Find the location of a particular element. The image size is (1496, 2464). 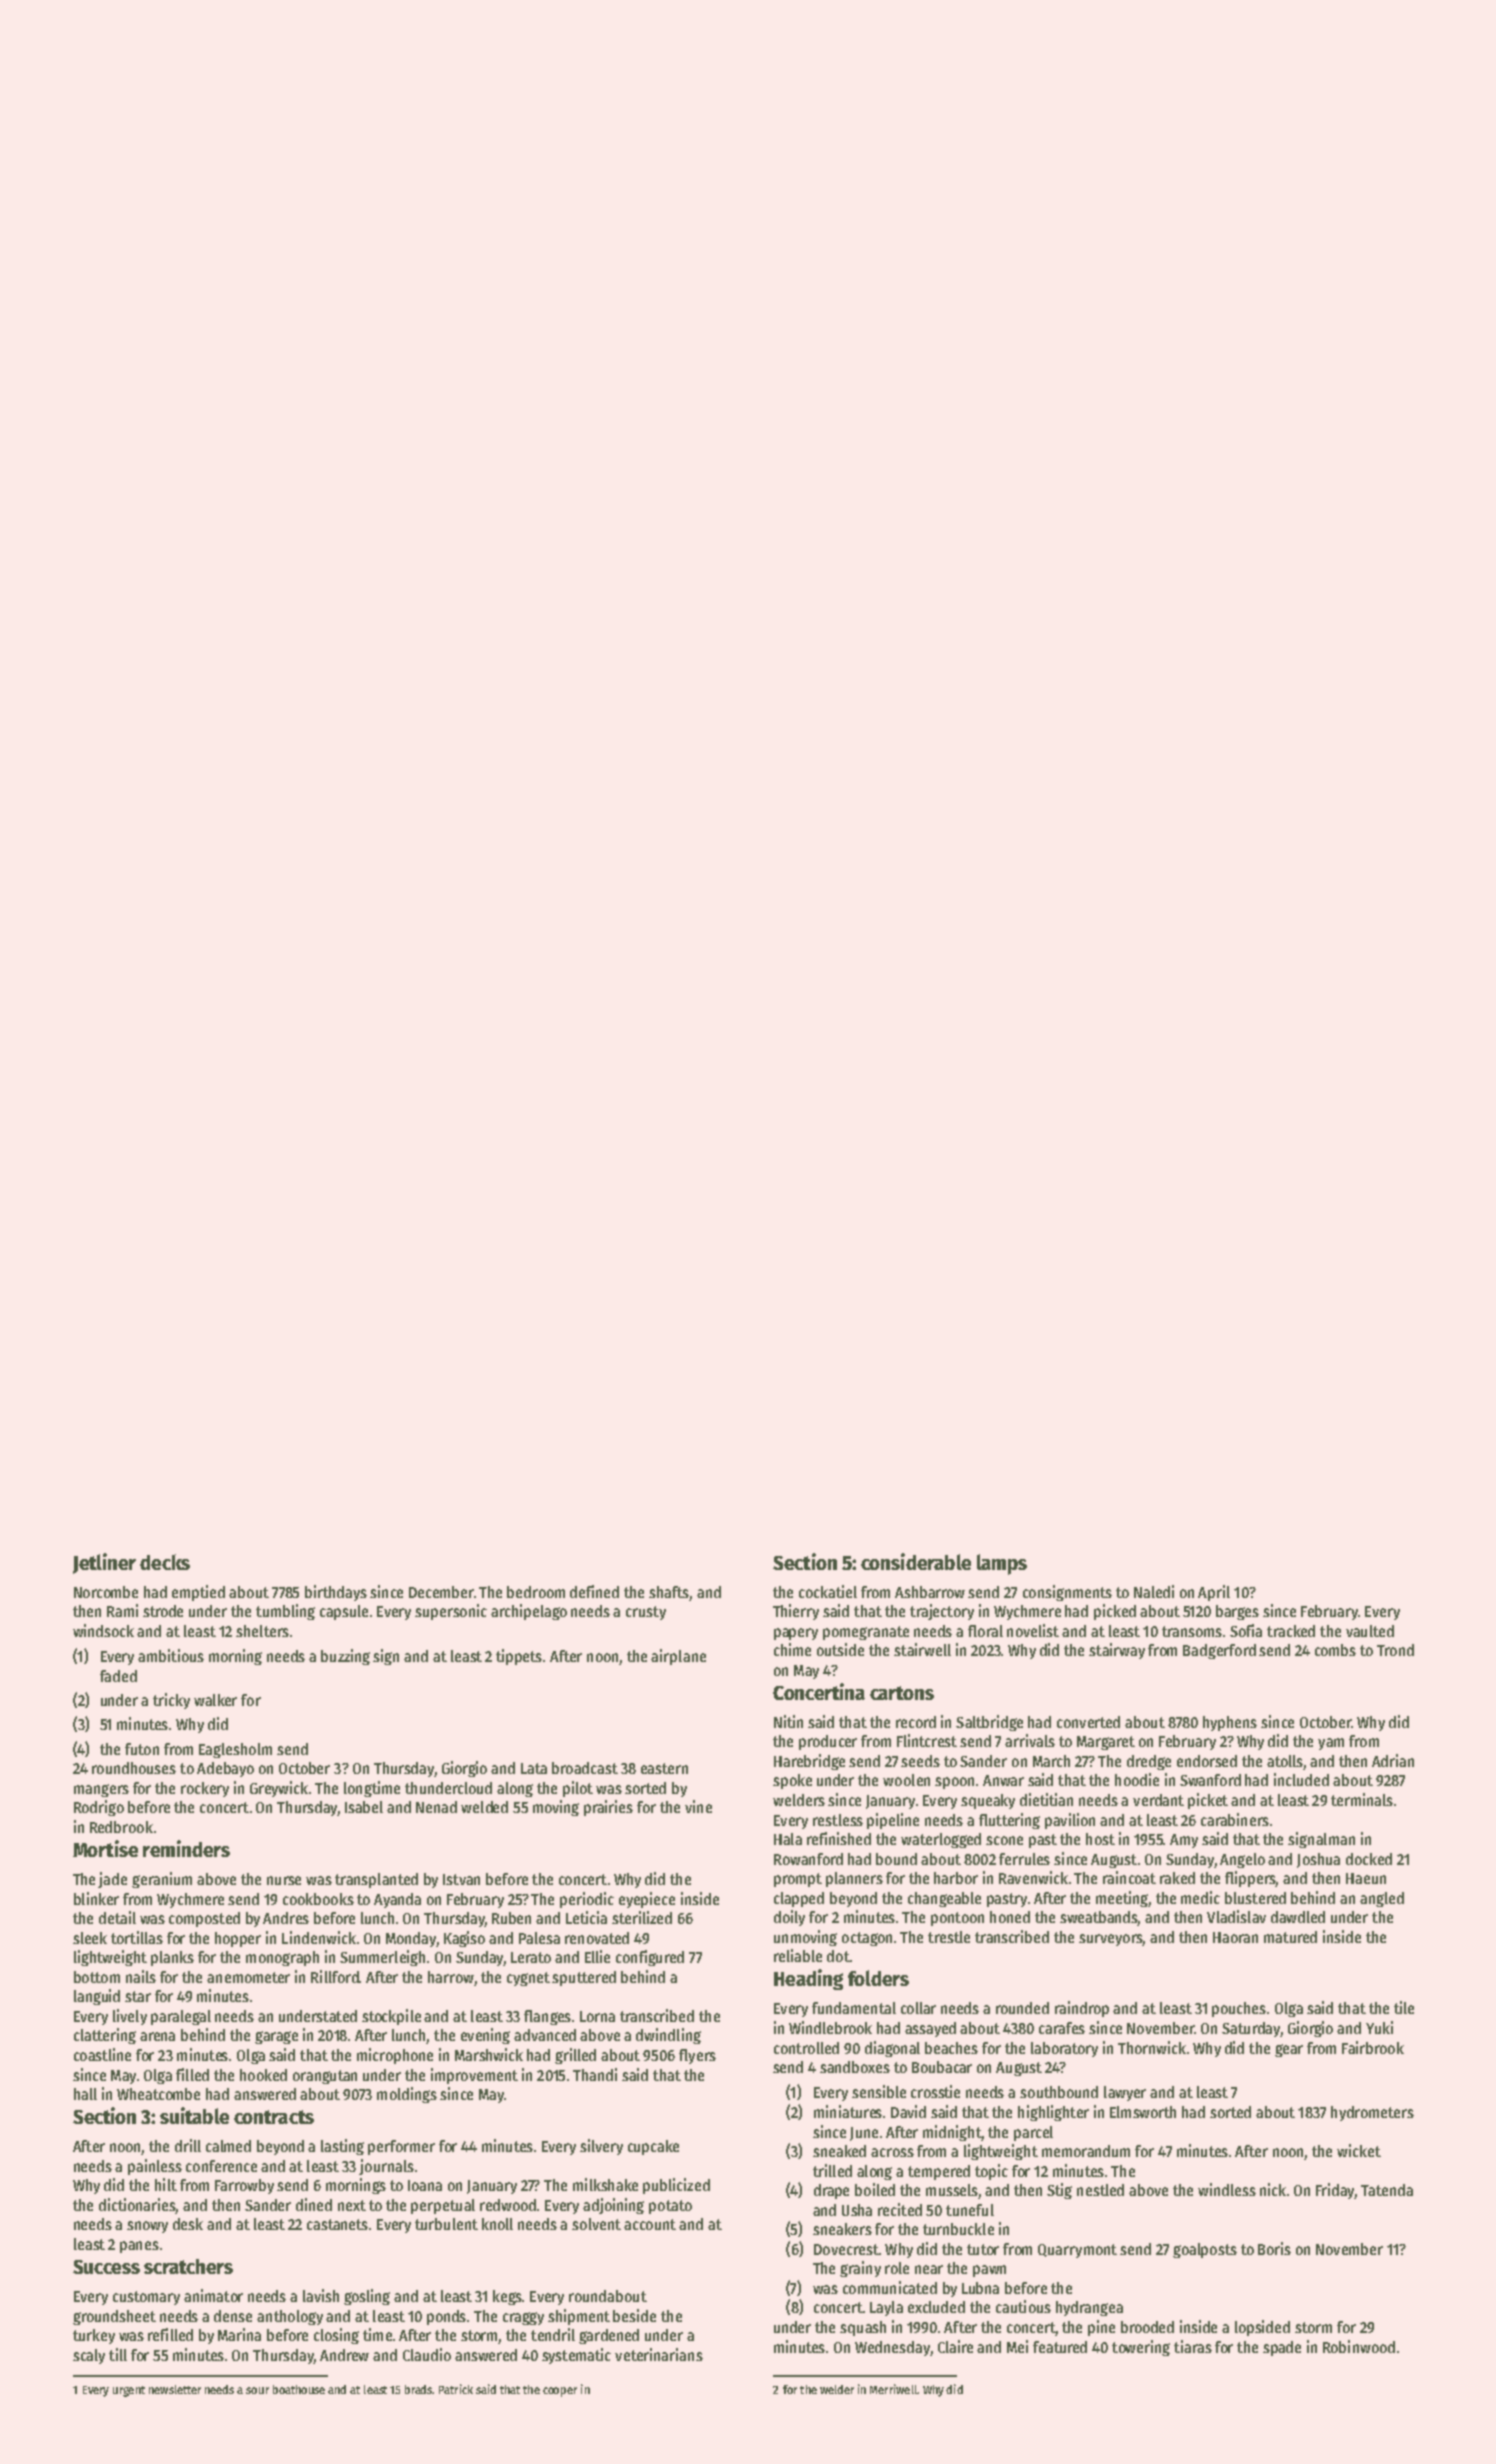

Heading is located at coordinates (808, 1979).
